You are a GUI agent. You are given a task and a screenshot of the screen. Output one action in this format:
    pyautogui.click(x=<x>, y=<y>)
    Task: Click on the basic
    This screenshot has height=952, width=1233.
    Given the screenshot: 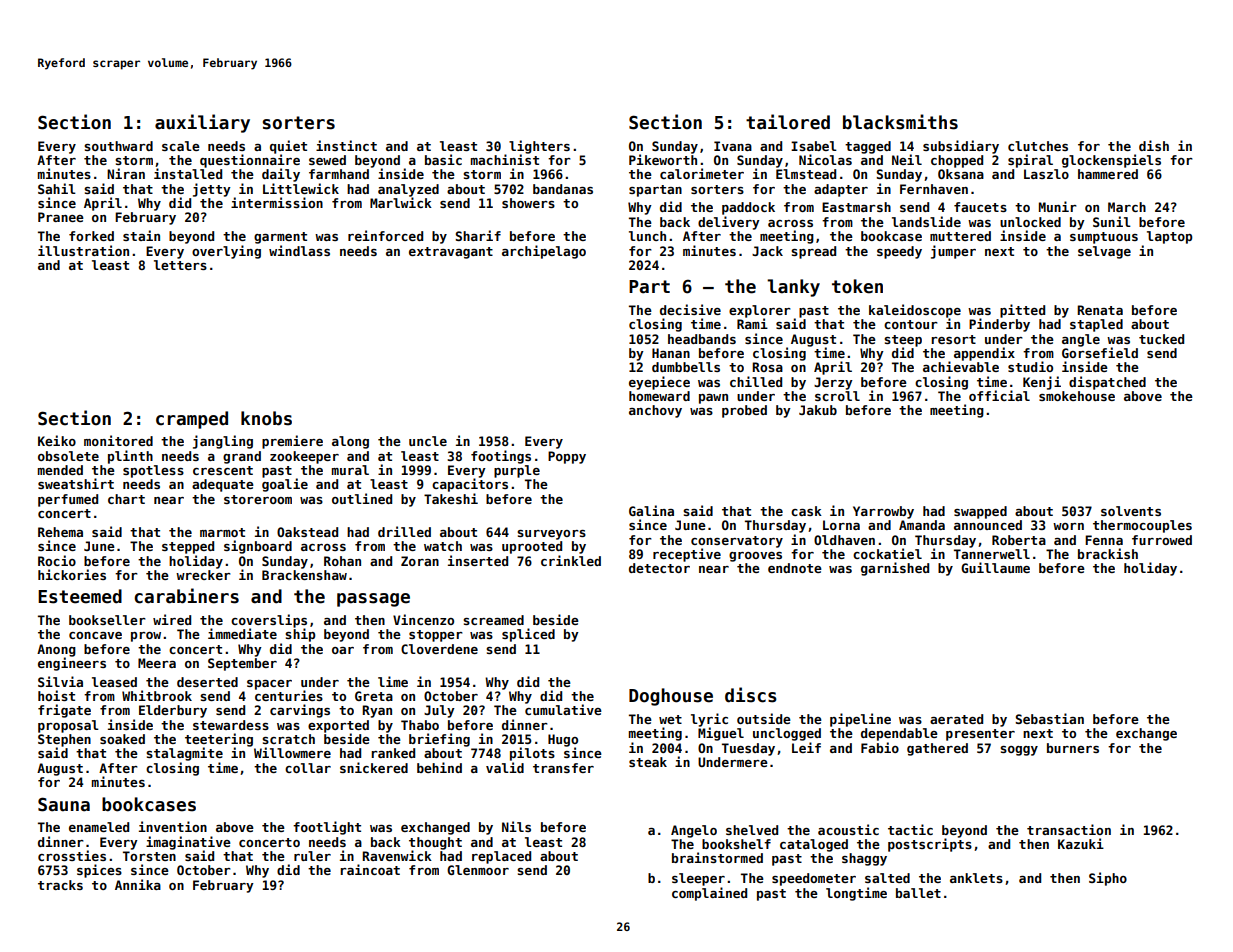 What is the action you would take?
    pyautogui.click(x=443, y=159)
